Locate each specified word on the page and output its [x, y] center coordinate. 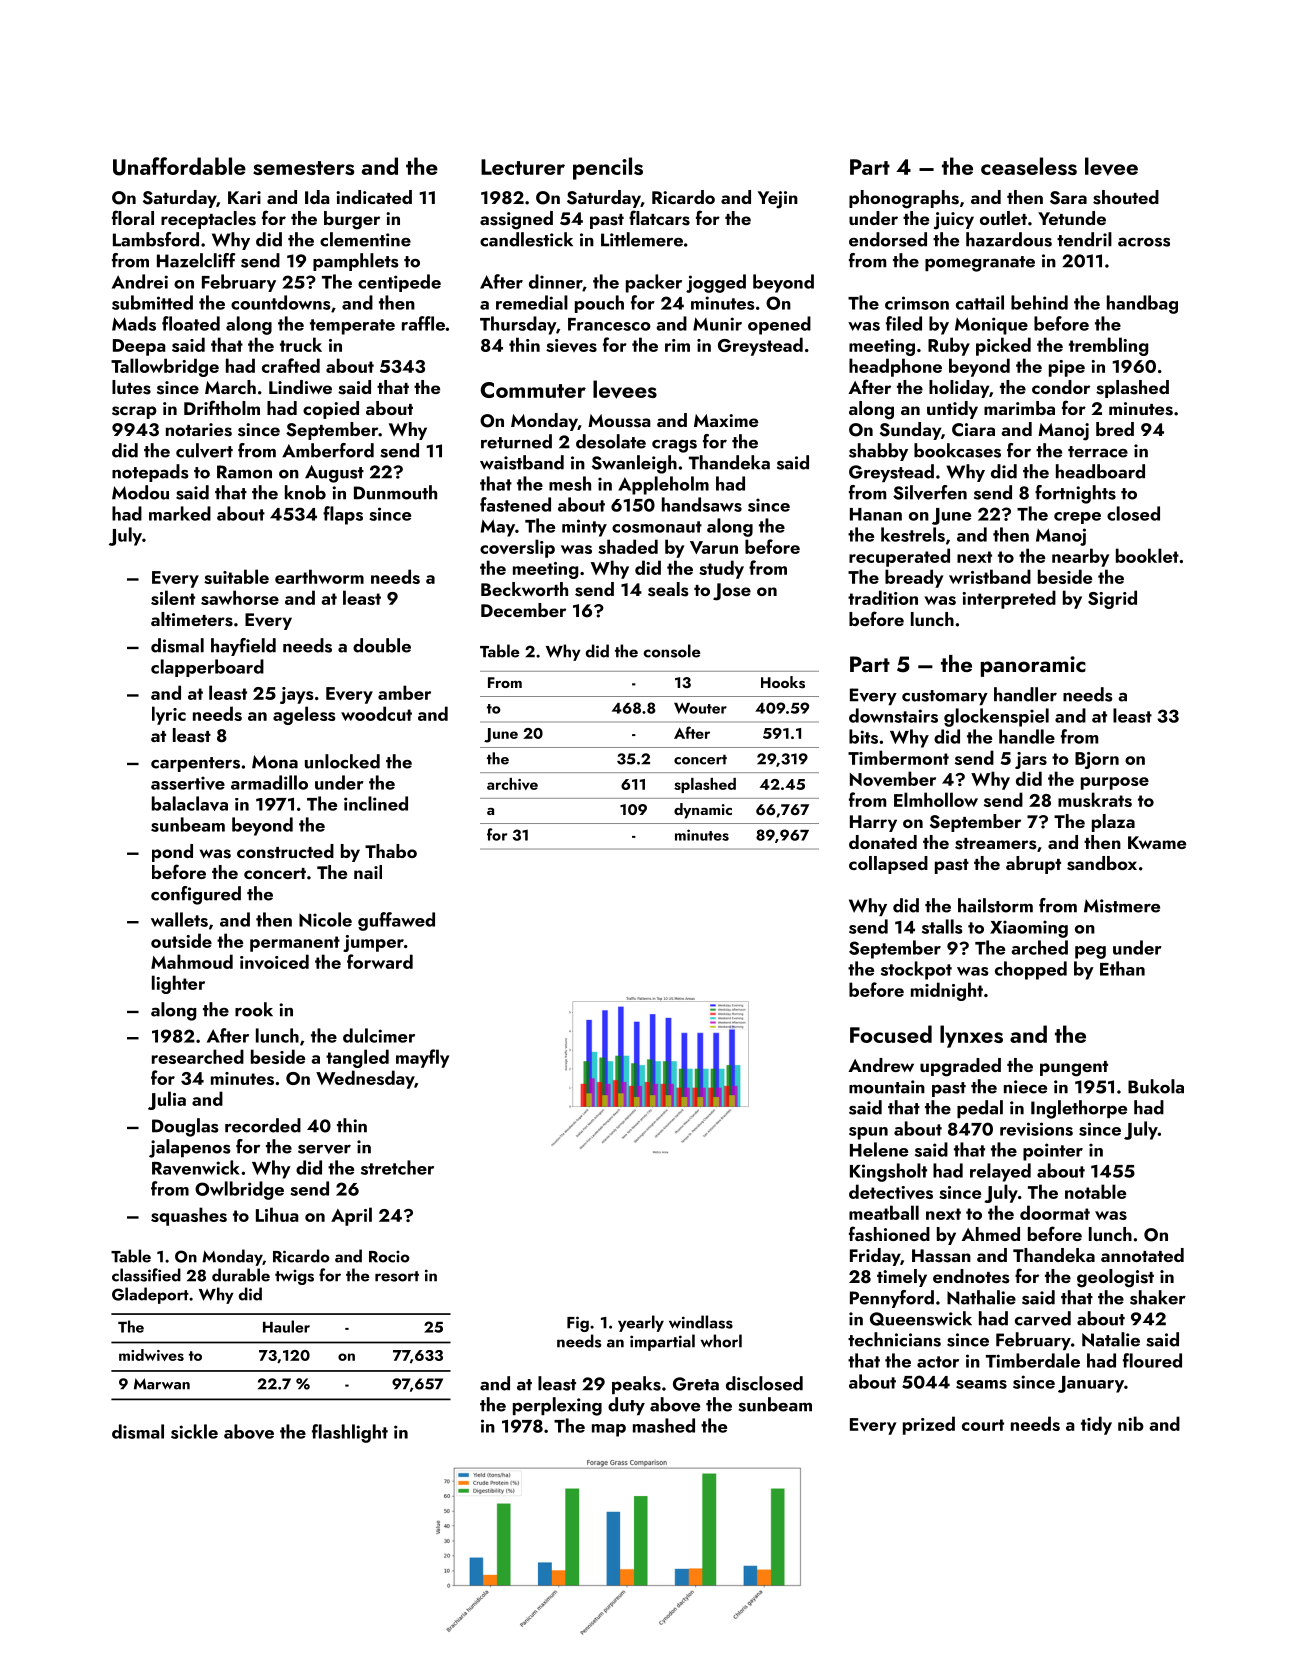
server [324, 1149]
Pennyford [892, 1299]
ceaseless [1029, 166]
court [983, 1425]
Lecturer [523, 167]
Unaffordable [179, 166]
